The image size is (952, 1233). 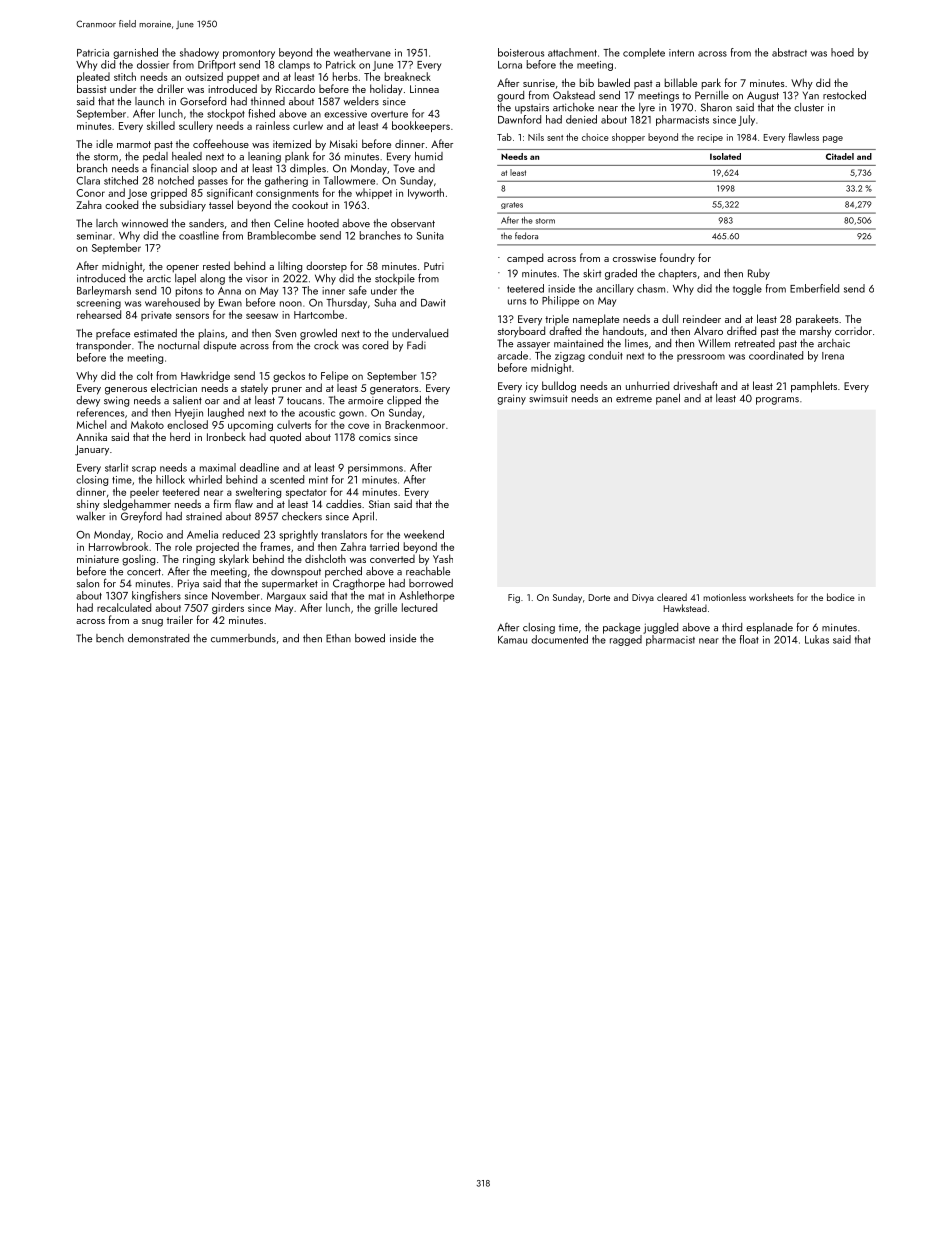 I want to click on programs, so click(x=777, y=401).
